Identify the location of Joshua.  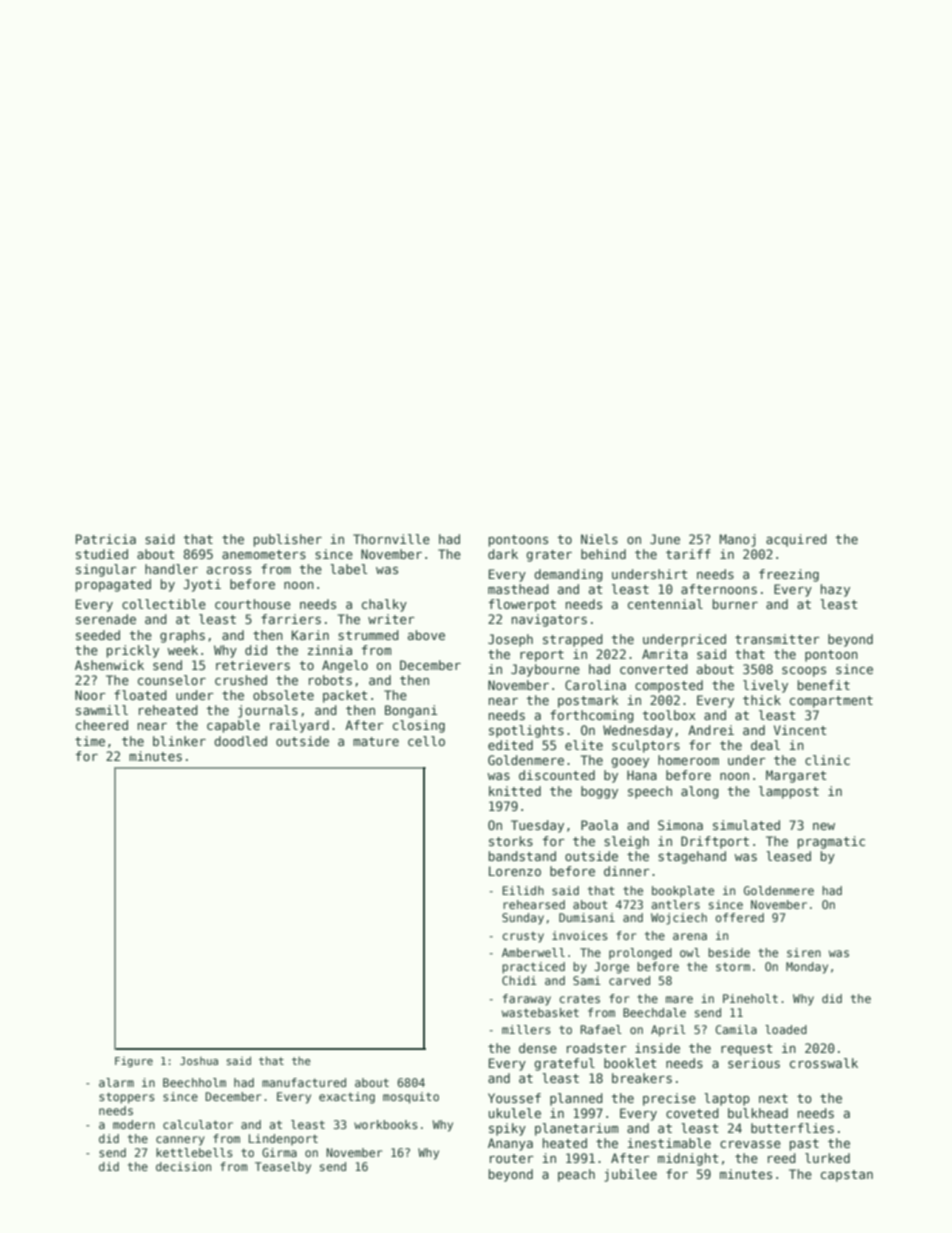
(199, 1060).
